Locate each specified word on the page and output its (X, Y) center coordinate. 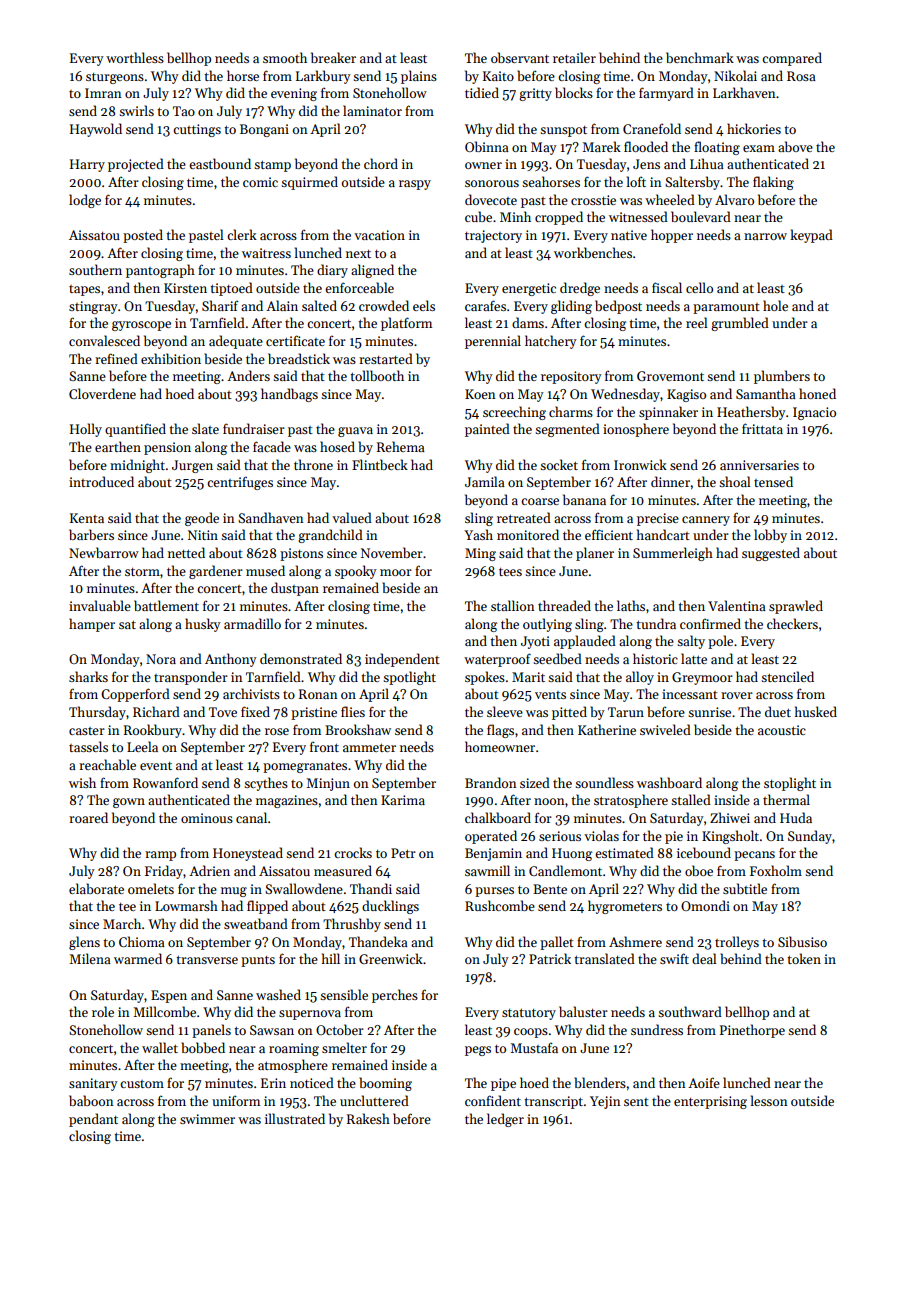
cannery (706, 521)
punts (258, 961)
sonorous (492, 183)
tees (510, 572)
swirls (136, 110)
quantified (135, 430)
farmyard (666, 94)
